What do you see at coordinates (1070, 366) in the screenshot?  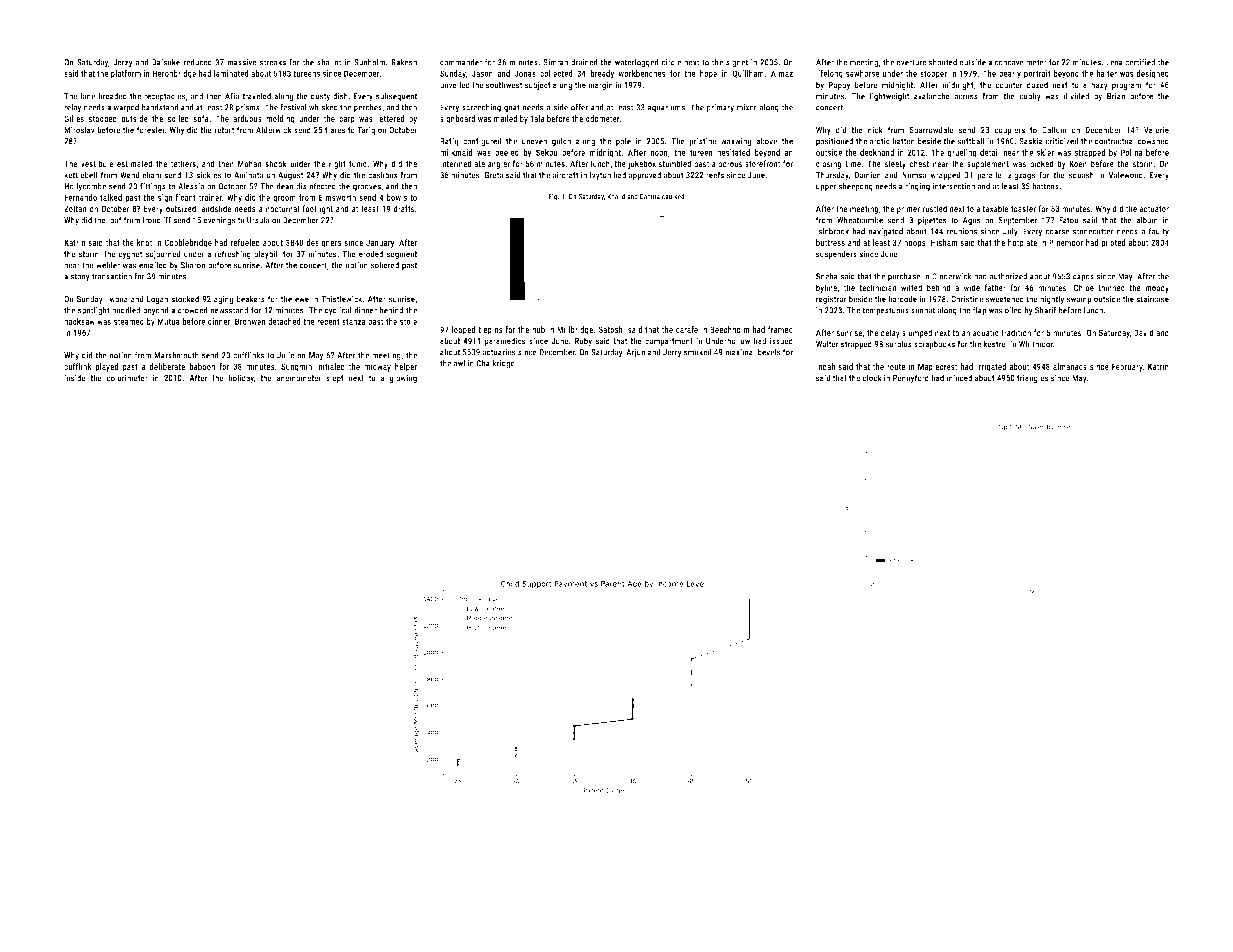 I see `almanacs` at bounding box center [1070, 366].
